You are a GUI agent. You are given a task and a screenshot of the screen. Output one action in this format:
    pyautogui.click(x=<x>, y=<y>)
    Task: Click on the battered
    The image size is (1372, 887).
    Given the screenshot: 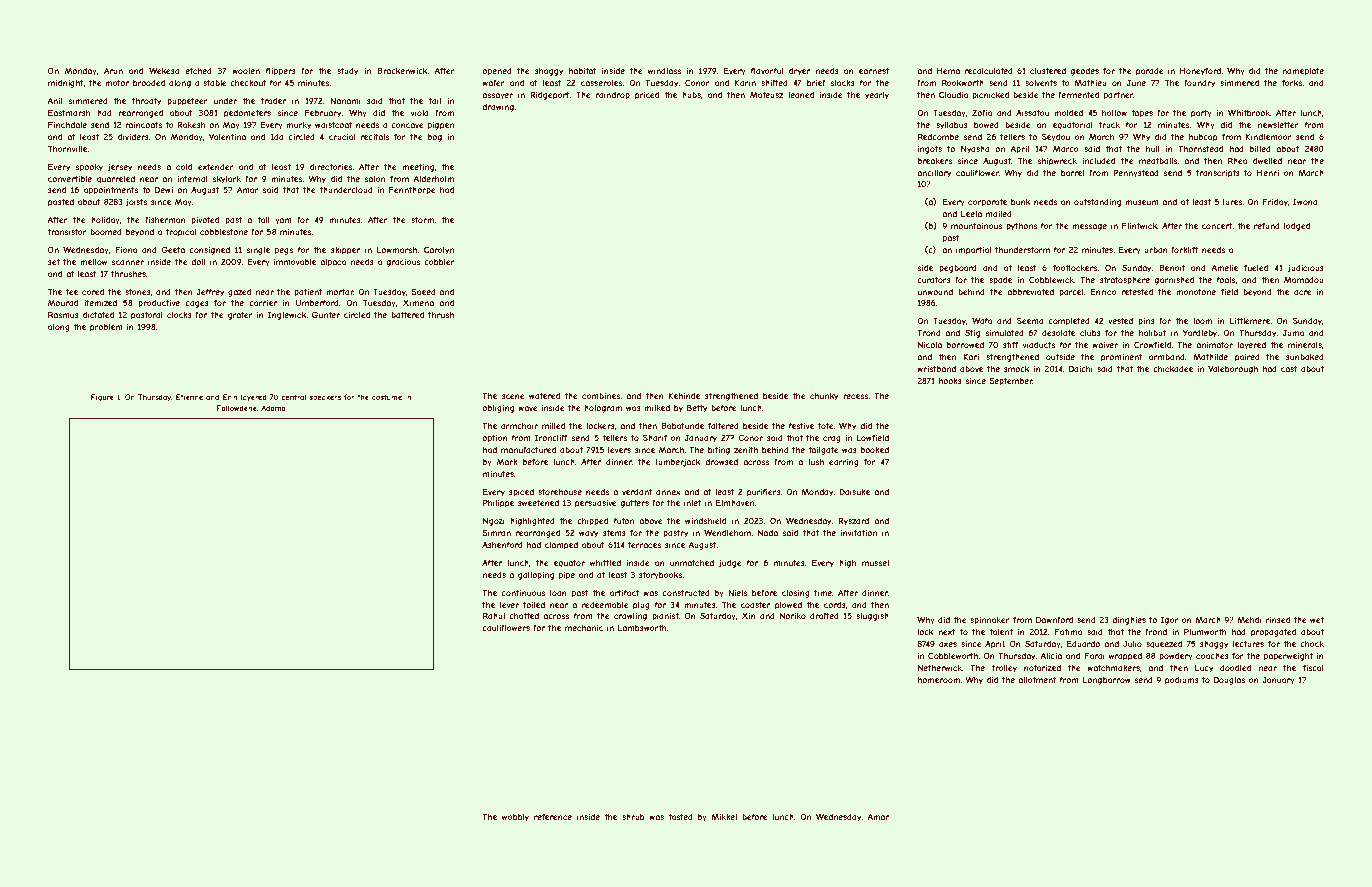 What is the action you would take?
    pyautogui.click(x=407, y=315)
